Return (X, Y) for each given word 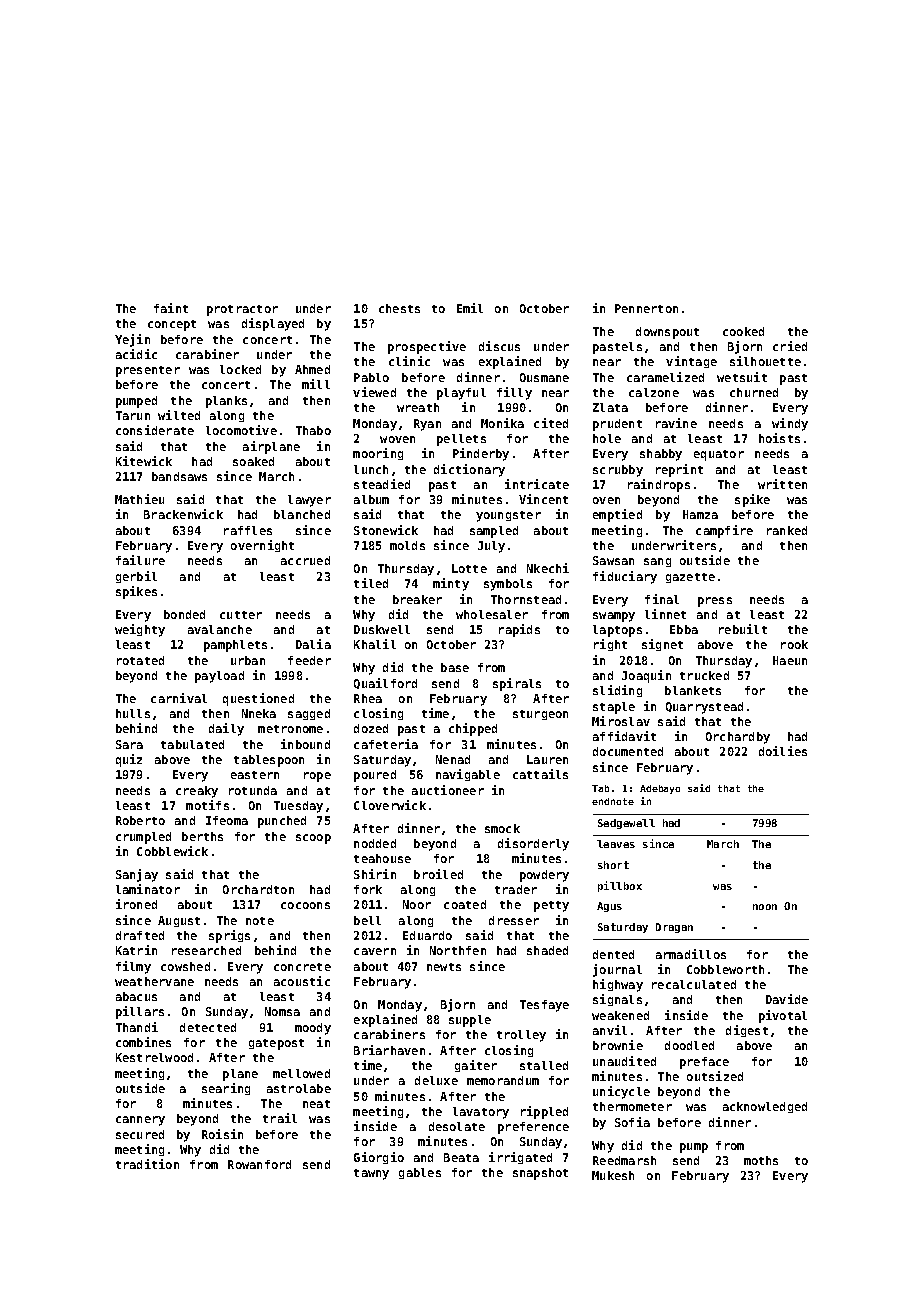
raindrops (659, 485)
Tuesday (298, 807)
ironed (136, 904)
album (371, 499)
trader (516, 889)
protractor (242, 310)
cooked (743, 331)
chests (399, 308)
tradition (147, 1164)
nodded (375, 843)
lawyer (309, 501)
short (613, 865)
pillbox (620, 886)
